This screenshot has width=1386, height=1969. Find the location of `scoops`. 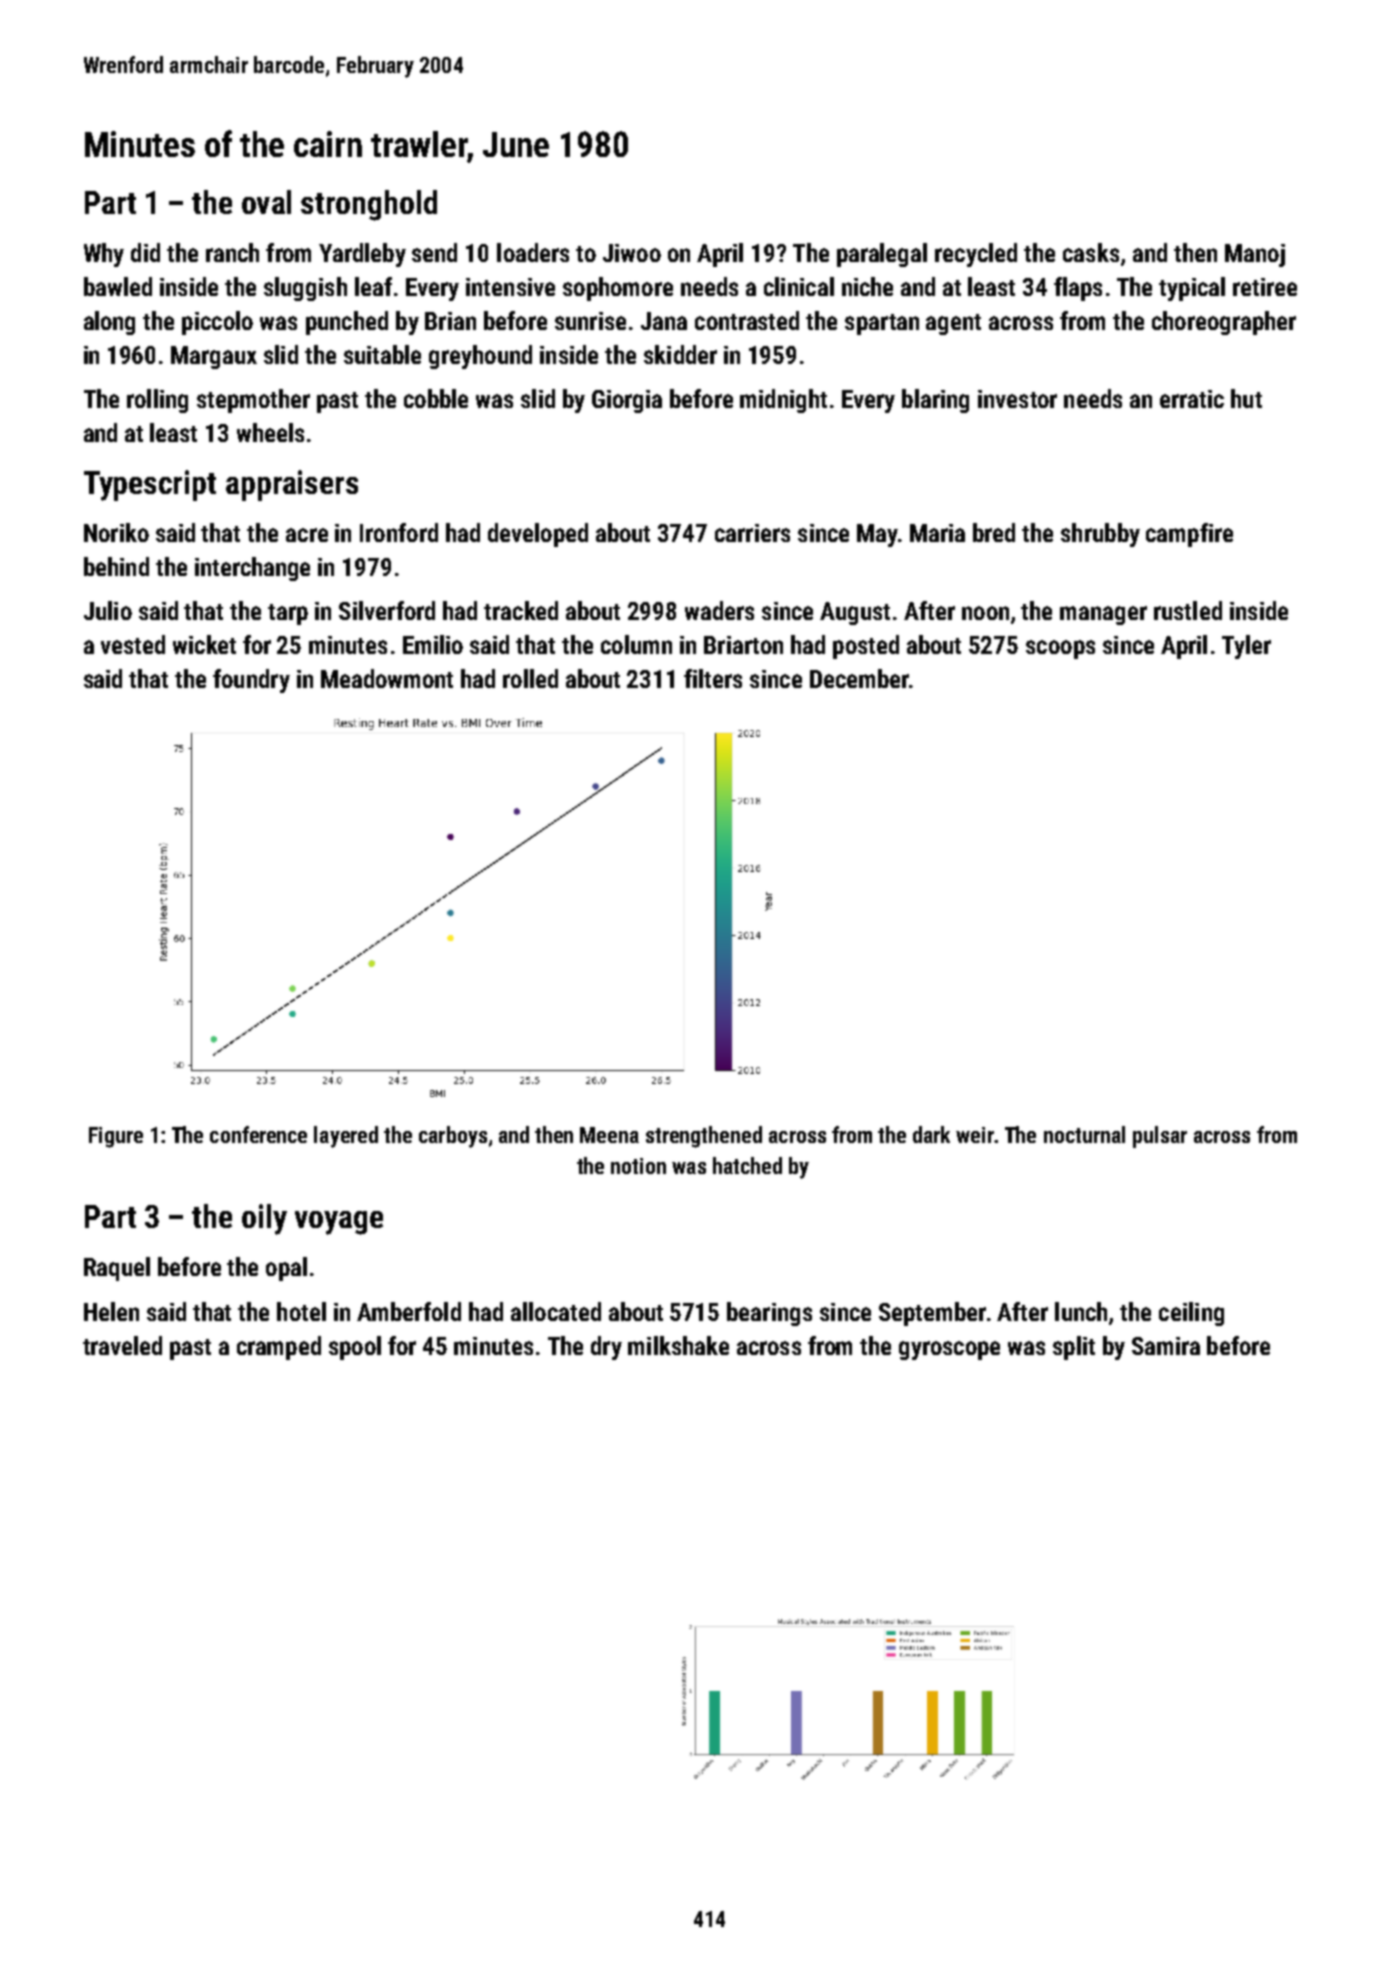

scoops is located at coordinates (1060, 649).
